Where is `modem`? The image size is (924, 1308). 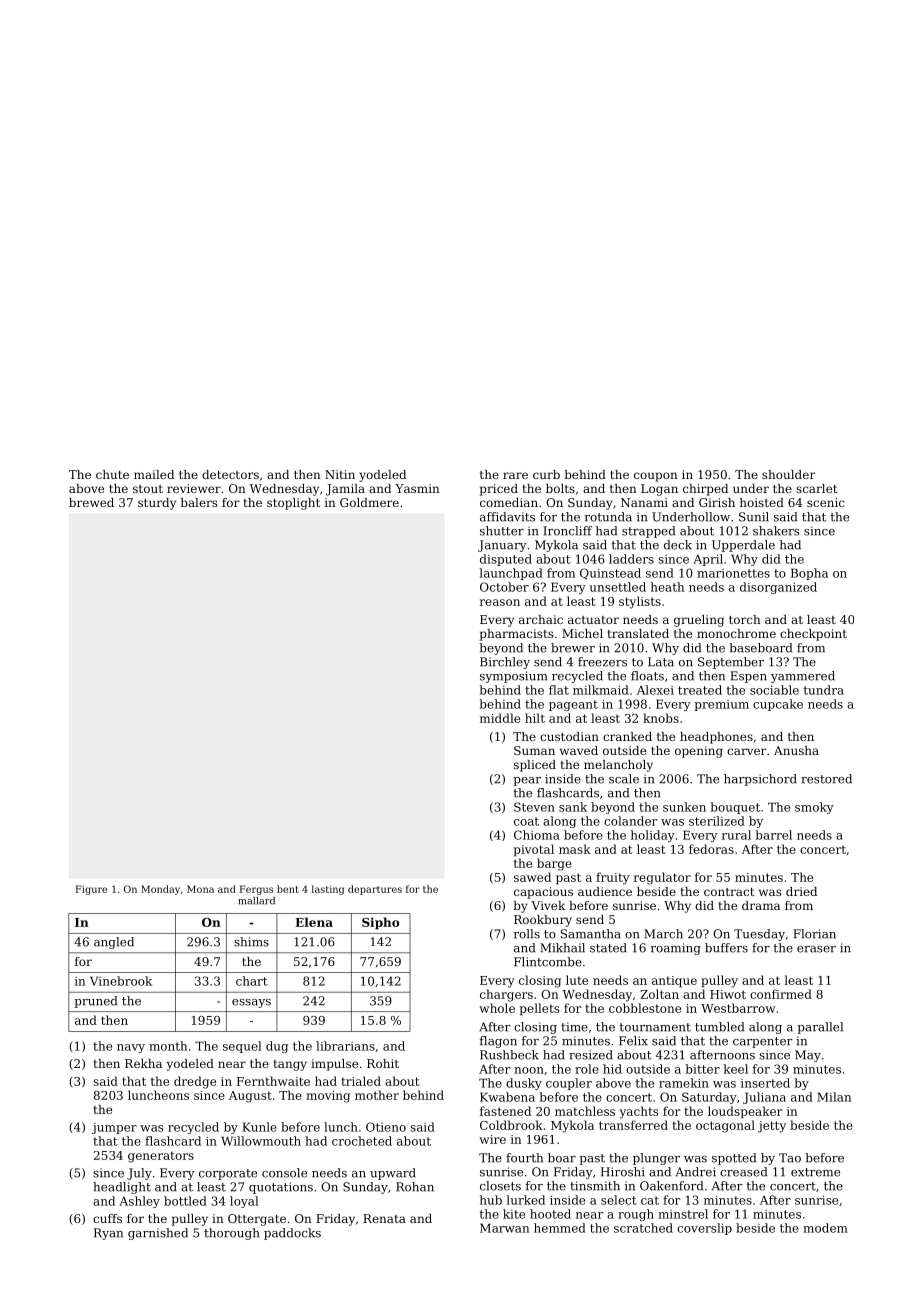 modem is located at coordinates (825, 1228).
